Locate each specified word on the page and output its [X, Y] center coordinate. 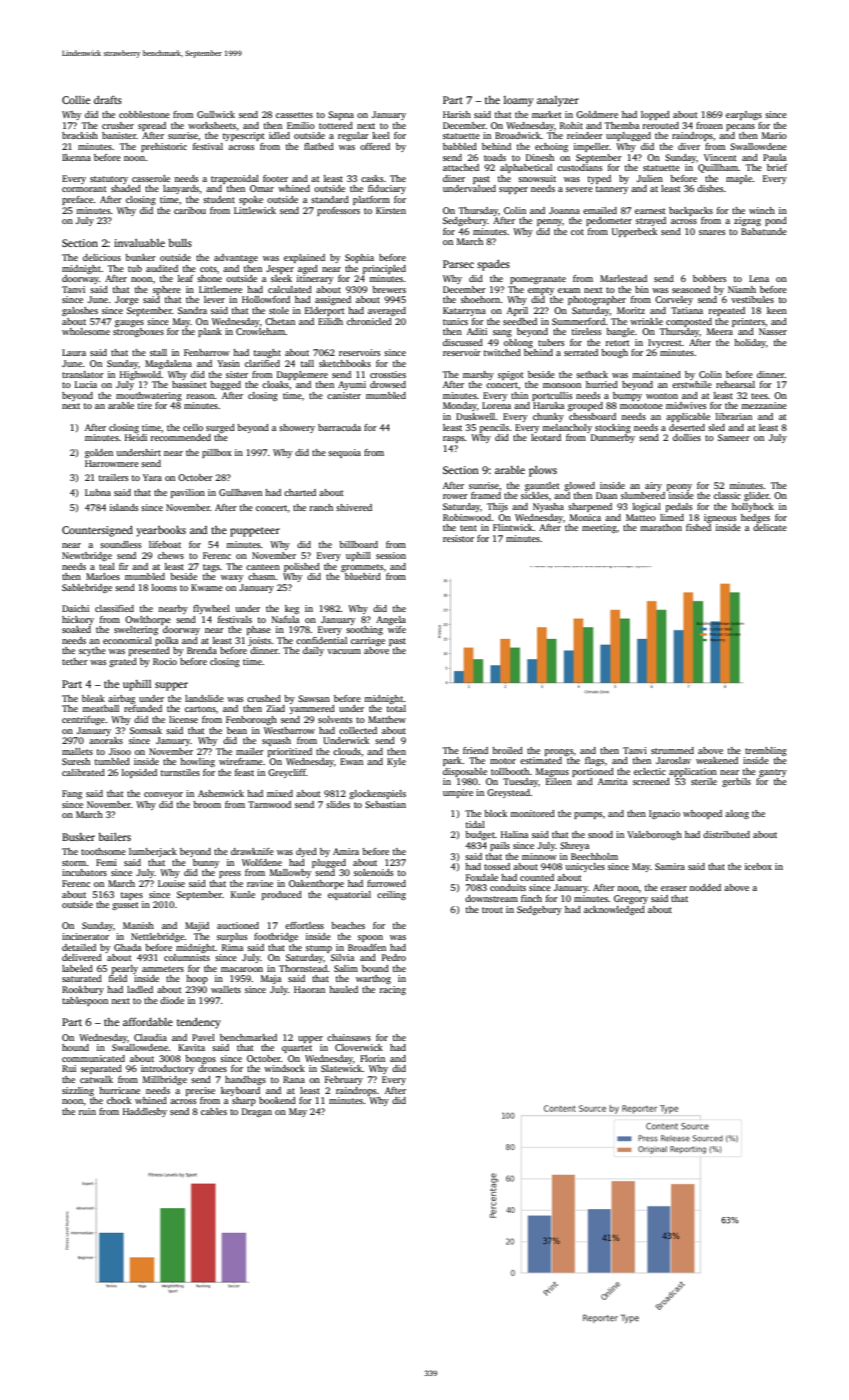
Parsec [458, 264]
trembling [766, 751]
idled [279, 135]
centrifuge [83, 720]
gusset [125, 906]
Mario [774, 135]
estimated [541, 760]
